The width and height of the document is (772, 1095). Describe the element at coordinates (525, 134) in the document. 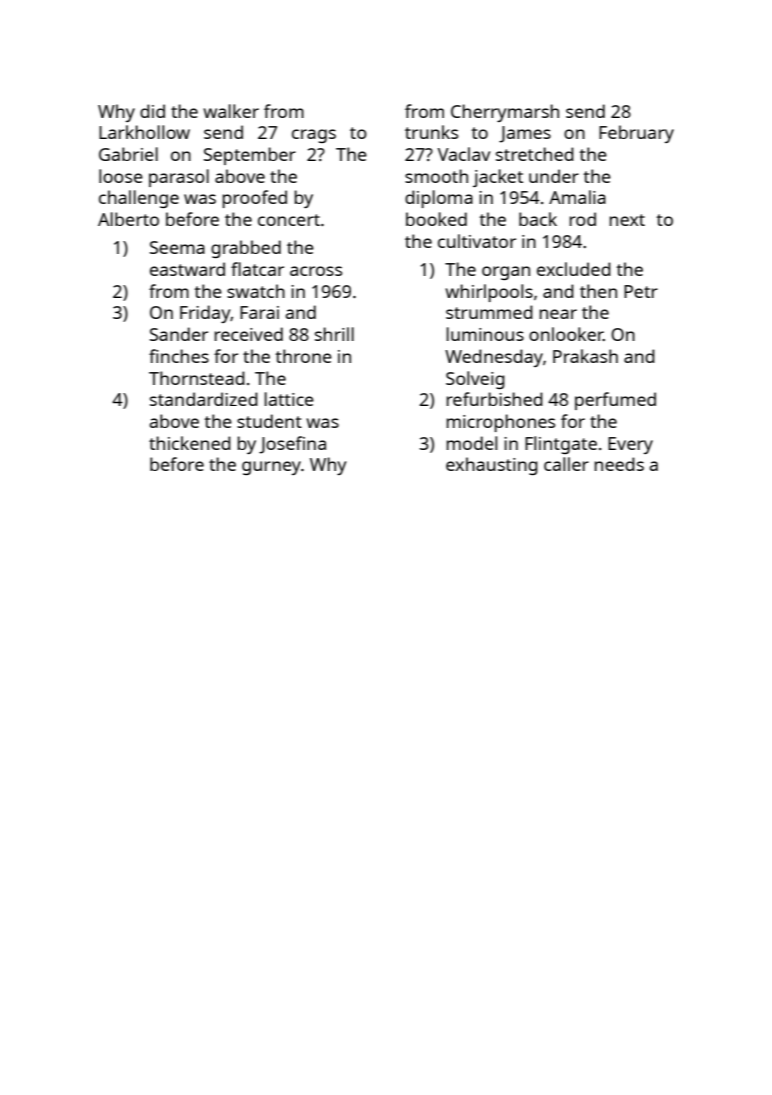

I see `James` at that location.
